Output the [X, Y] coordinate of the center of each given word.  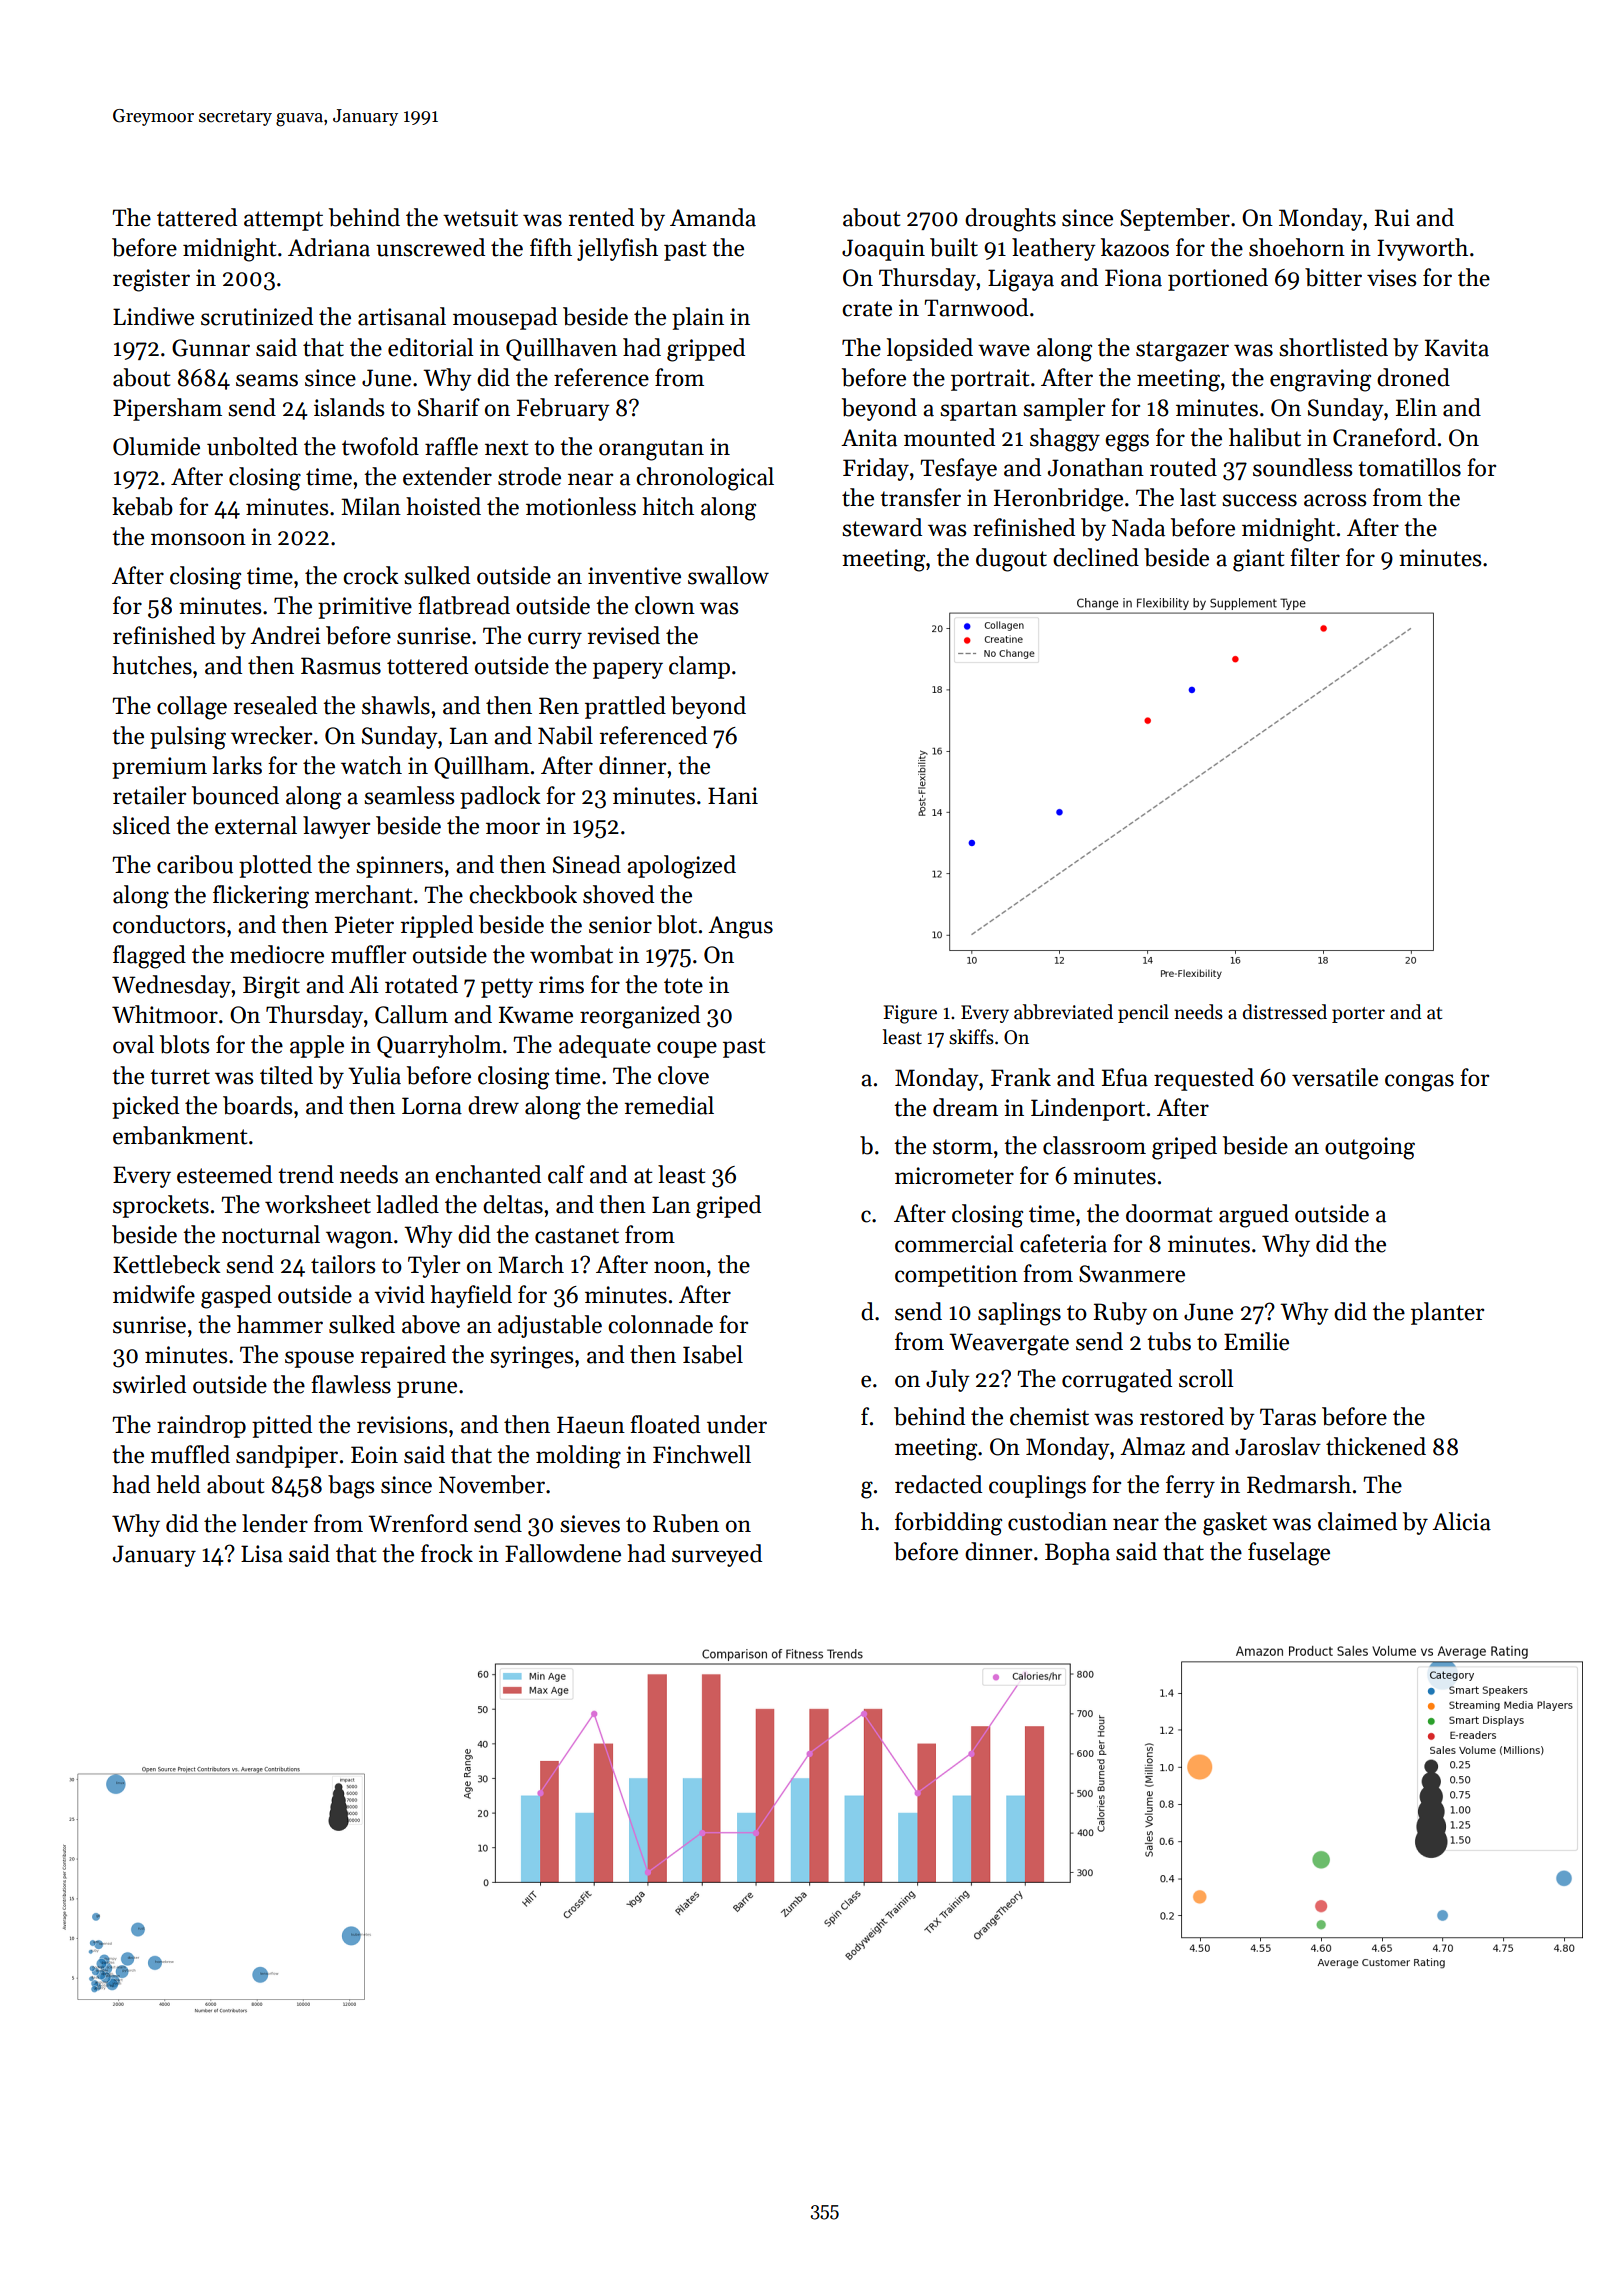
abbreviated [1063, 1012]
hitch [668, 506]
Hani [733, 796]
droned [1413, 377]
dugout [1011, 560]
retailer [149, 795]
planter [1447, 1313]
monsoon [198, 539]
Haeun [591, 1425]
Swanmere [1132, 1274]
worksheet [318, 1204]
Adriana [329, 247]
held [178, 1484]
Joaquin [883, 250]
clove [683, 1075]
